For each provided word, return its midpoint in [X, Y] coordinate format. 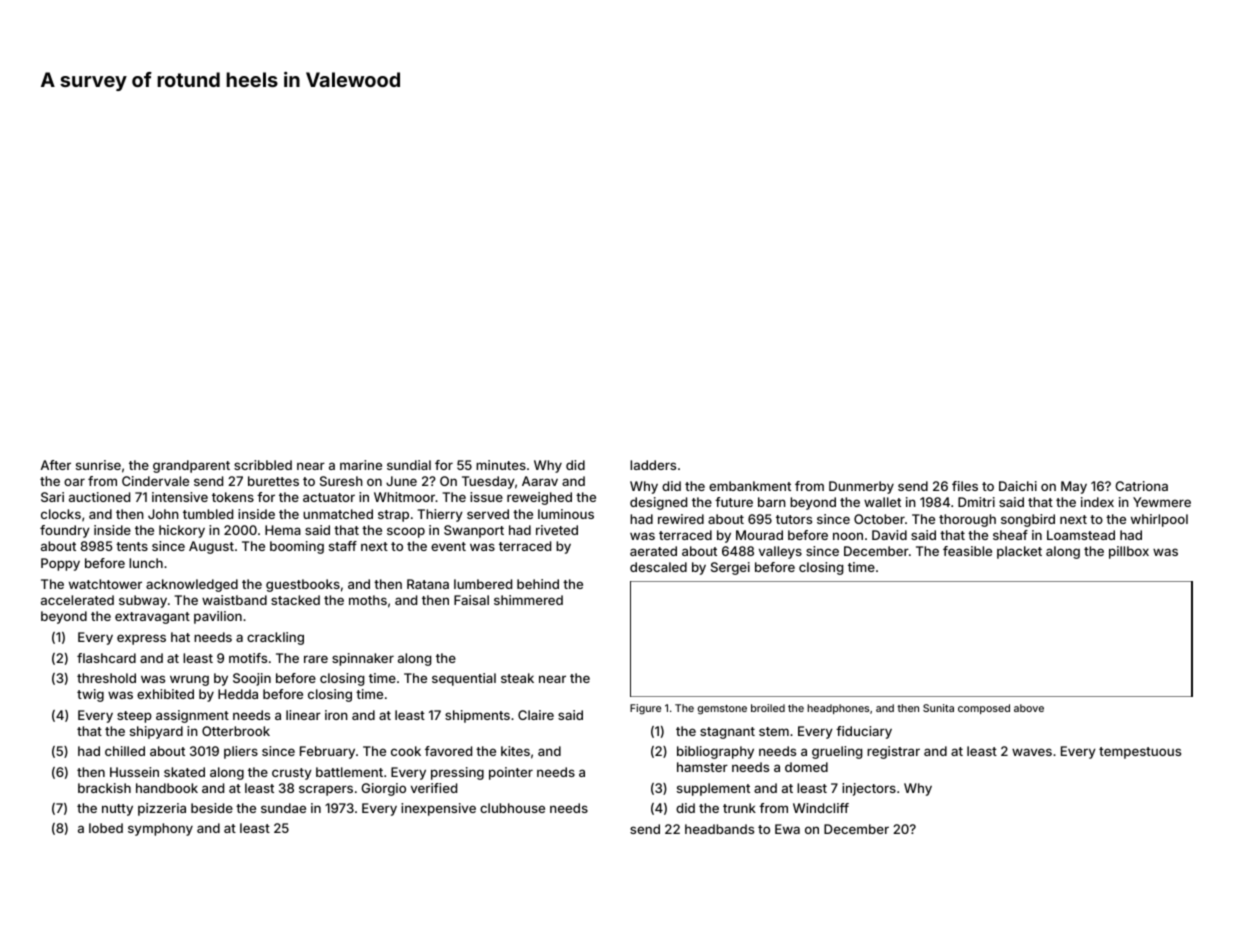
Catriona [1141, 486]
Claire [536, 715]
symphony [160, 829]
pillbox [1129, 552]
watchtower [105, 584]
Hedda [238, 694]
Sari [52, 497]
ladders [653, 465]
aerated [653, 551]
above [1029, 708]
